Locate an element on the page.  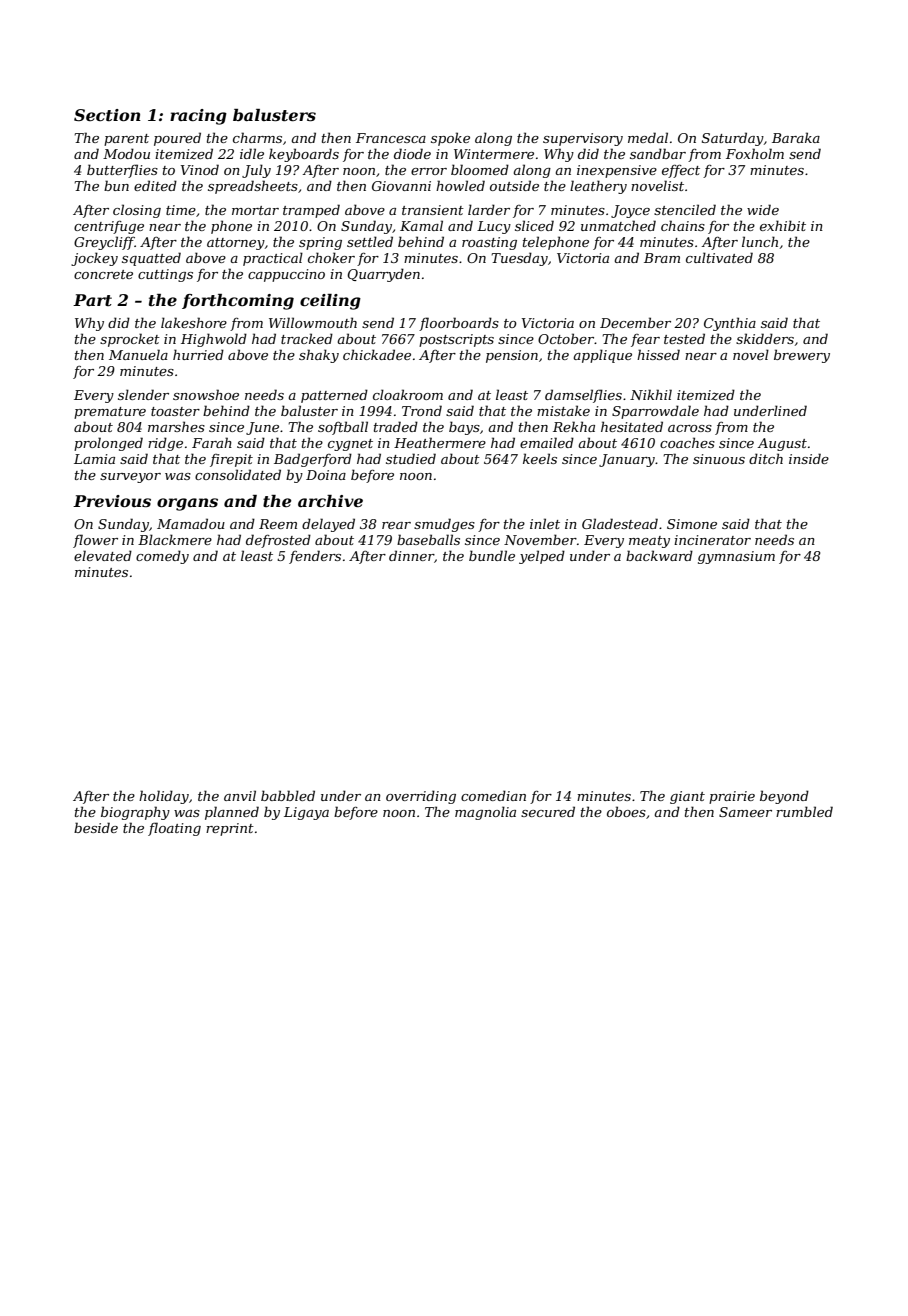
yelped is located at coordinates (542, 557).
